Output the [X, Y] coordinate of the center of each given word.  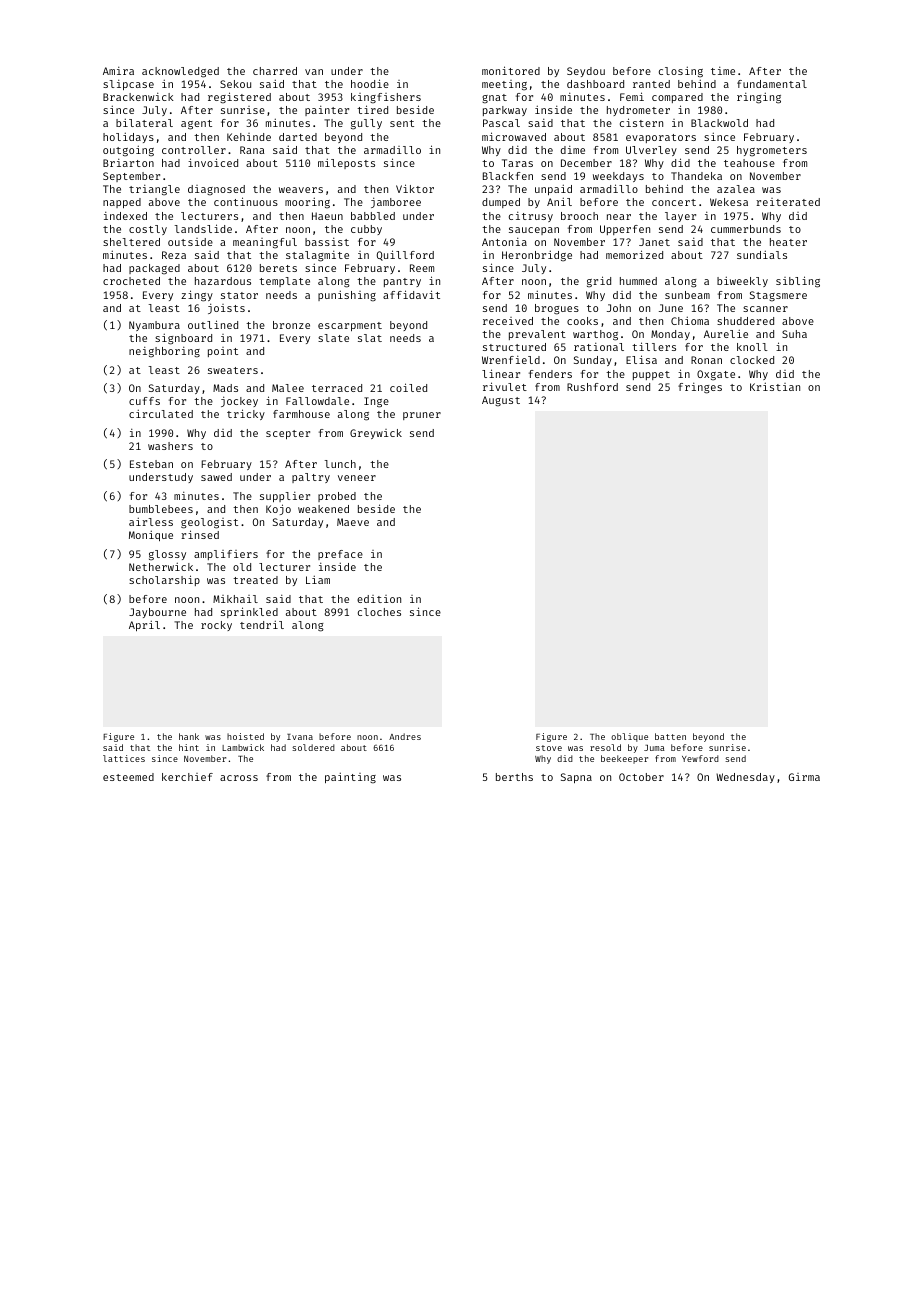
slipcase [128, 85]
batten [670, 736]
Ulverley [651, 151]
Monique [151, 535]
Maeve [353, 522]
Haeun [327, 216]
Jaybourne [157, 613]
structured [514, 347]
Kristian [775, 386]
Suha [794, 334]
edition [379, 599]
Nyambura [154, 326]
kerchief [187, 777]
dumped [501, 203]
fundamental [772, 84]
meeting [504, 85]
